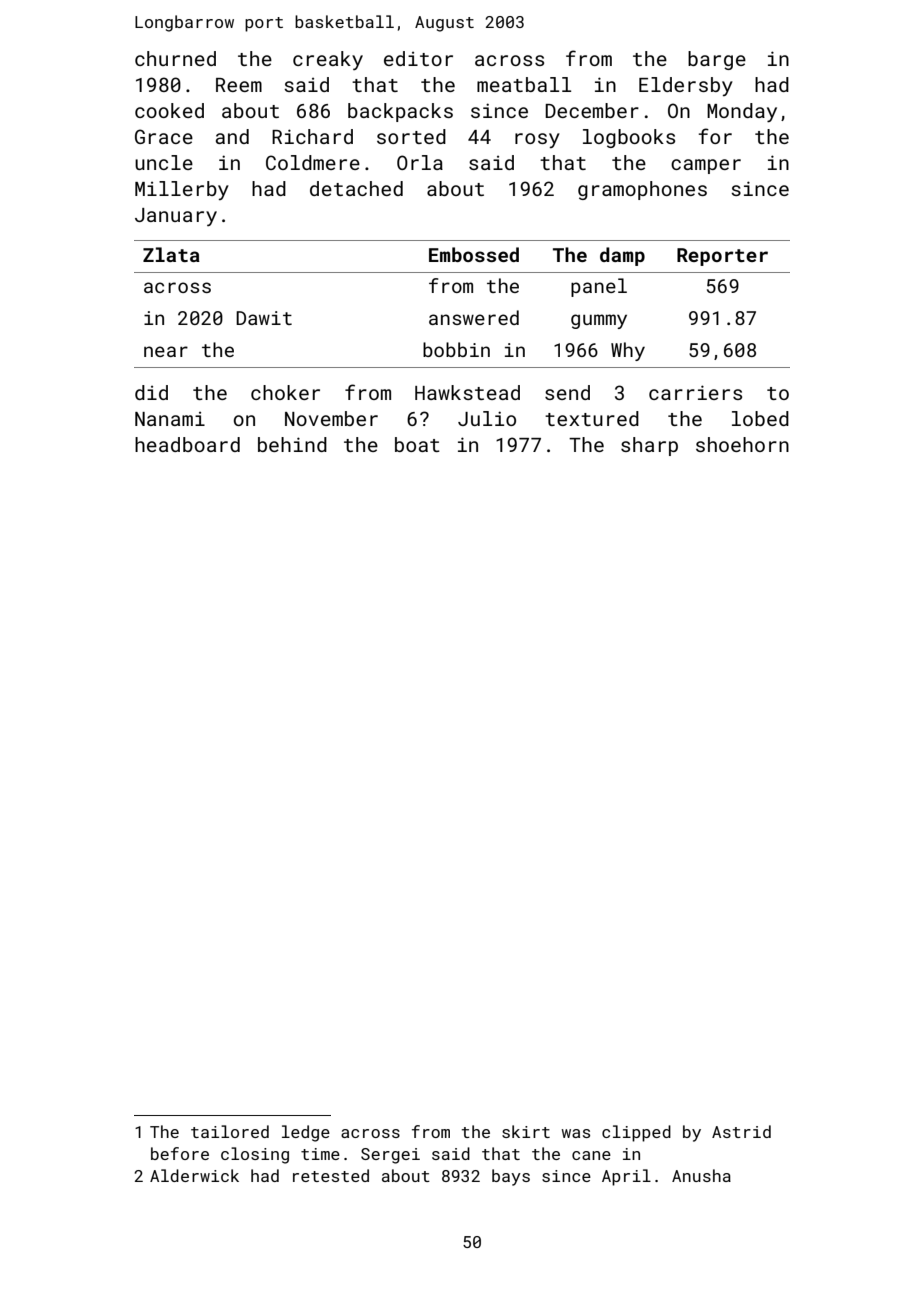 The height and width of the page is (1314, 924). Describe the element at coordinates (526, 1131) in the page. I see `skirt` at that location.
